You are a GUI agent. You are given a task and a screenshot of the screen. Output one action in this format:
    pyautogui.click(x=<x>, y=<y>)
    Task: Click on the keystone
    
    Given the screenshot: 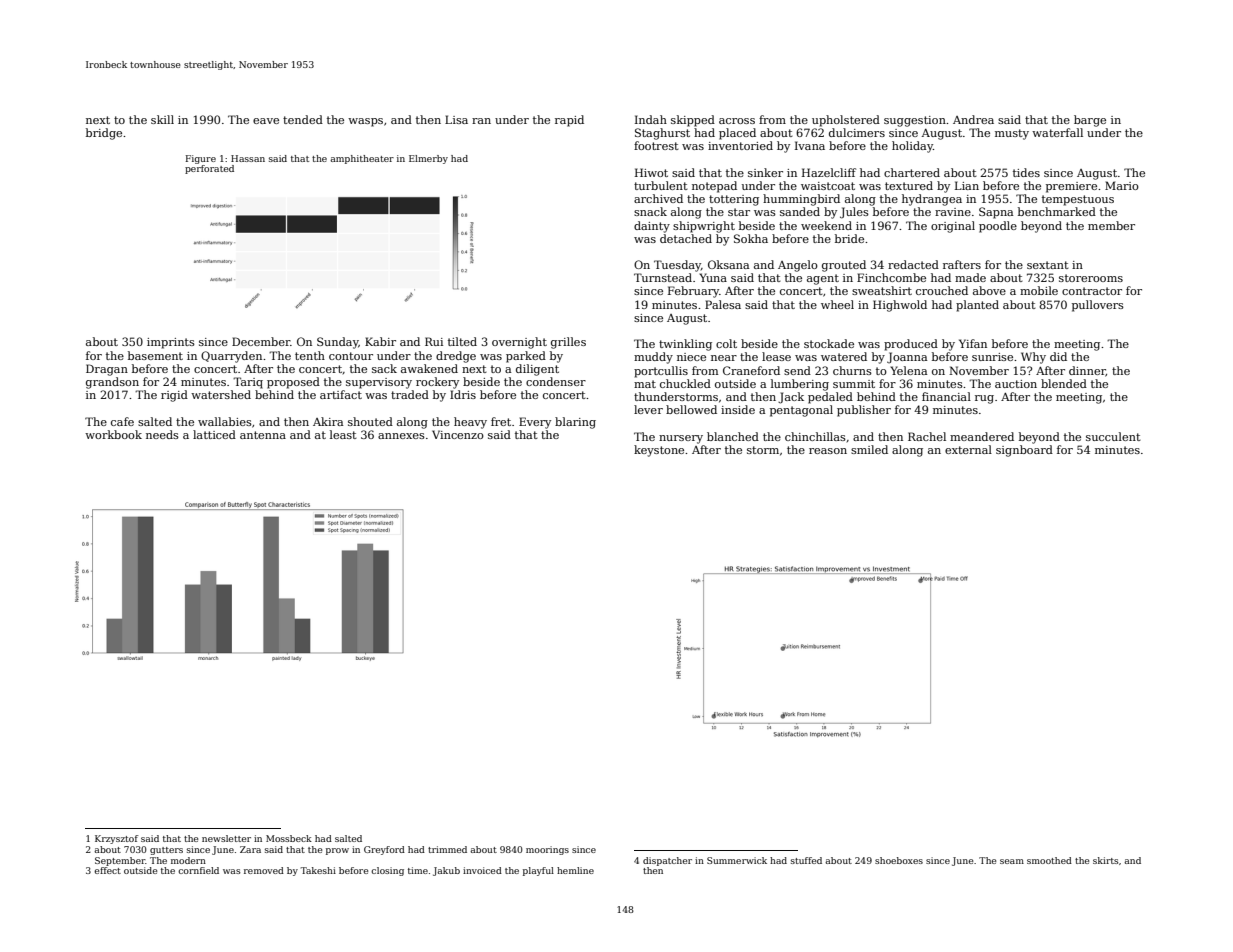 What is the action you would take?
    pyautogui.click(x=659, y=451)
